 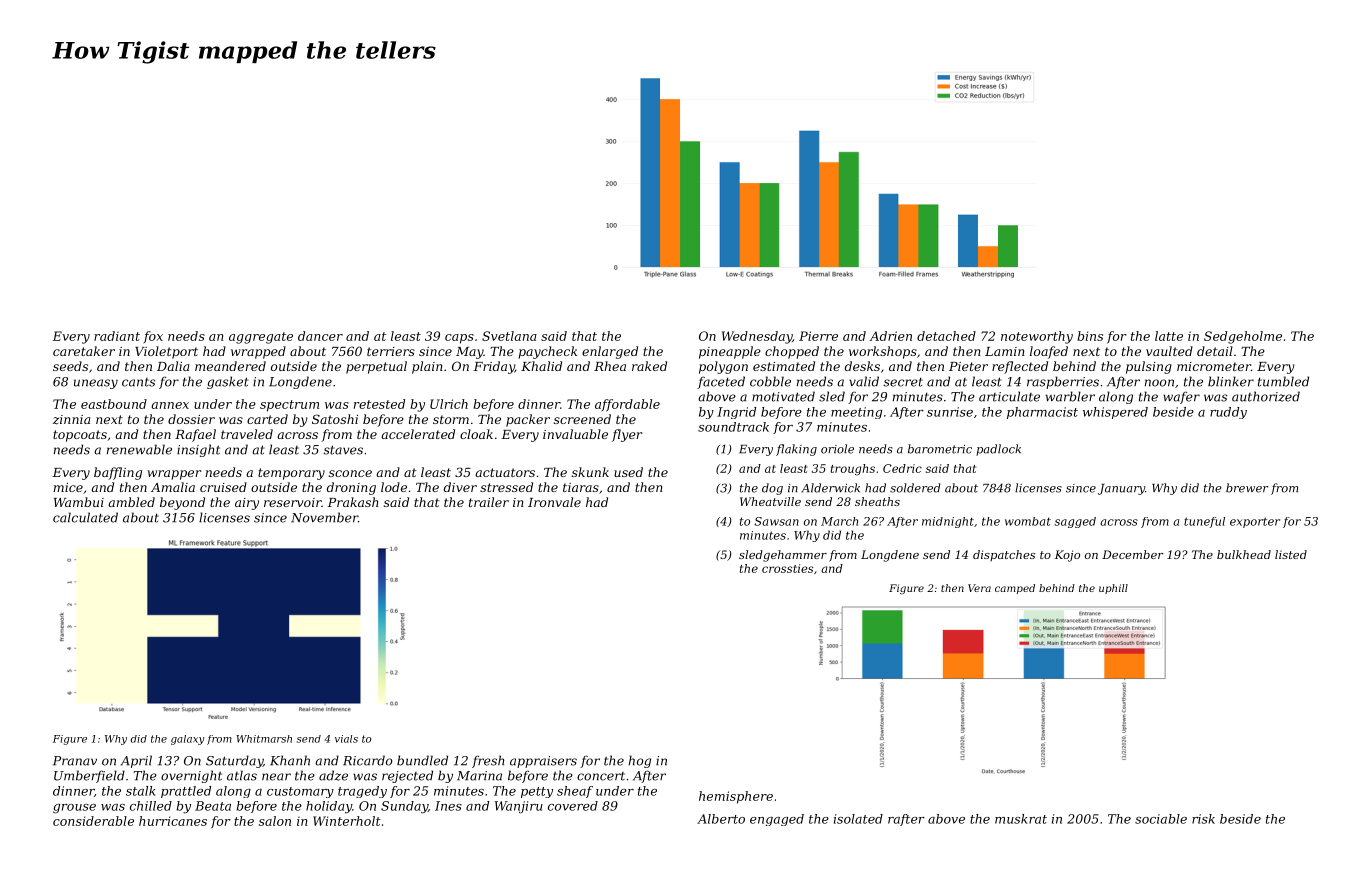 What do you see at coordinates (1090, 336) in the screenshot?
I see `bins` at bounding box center [1090, 336].
